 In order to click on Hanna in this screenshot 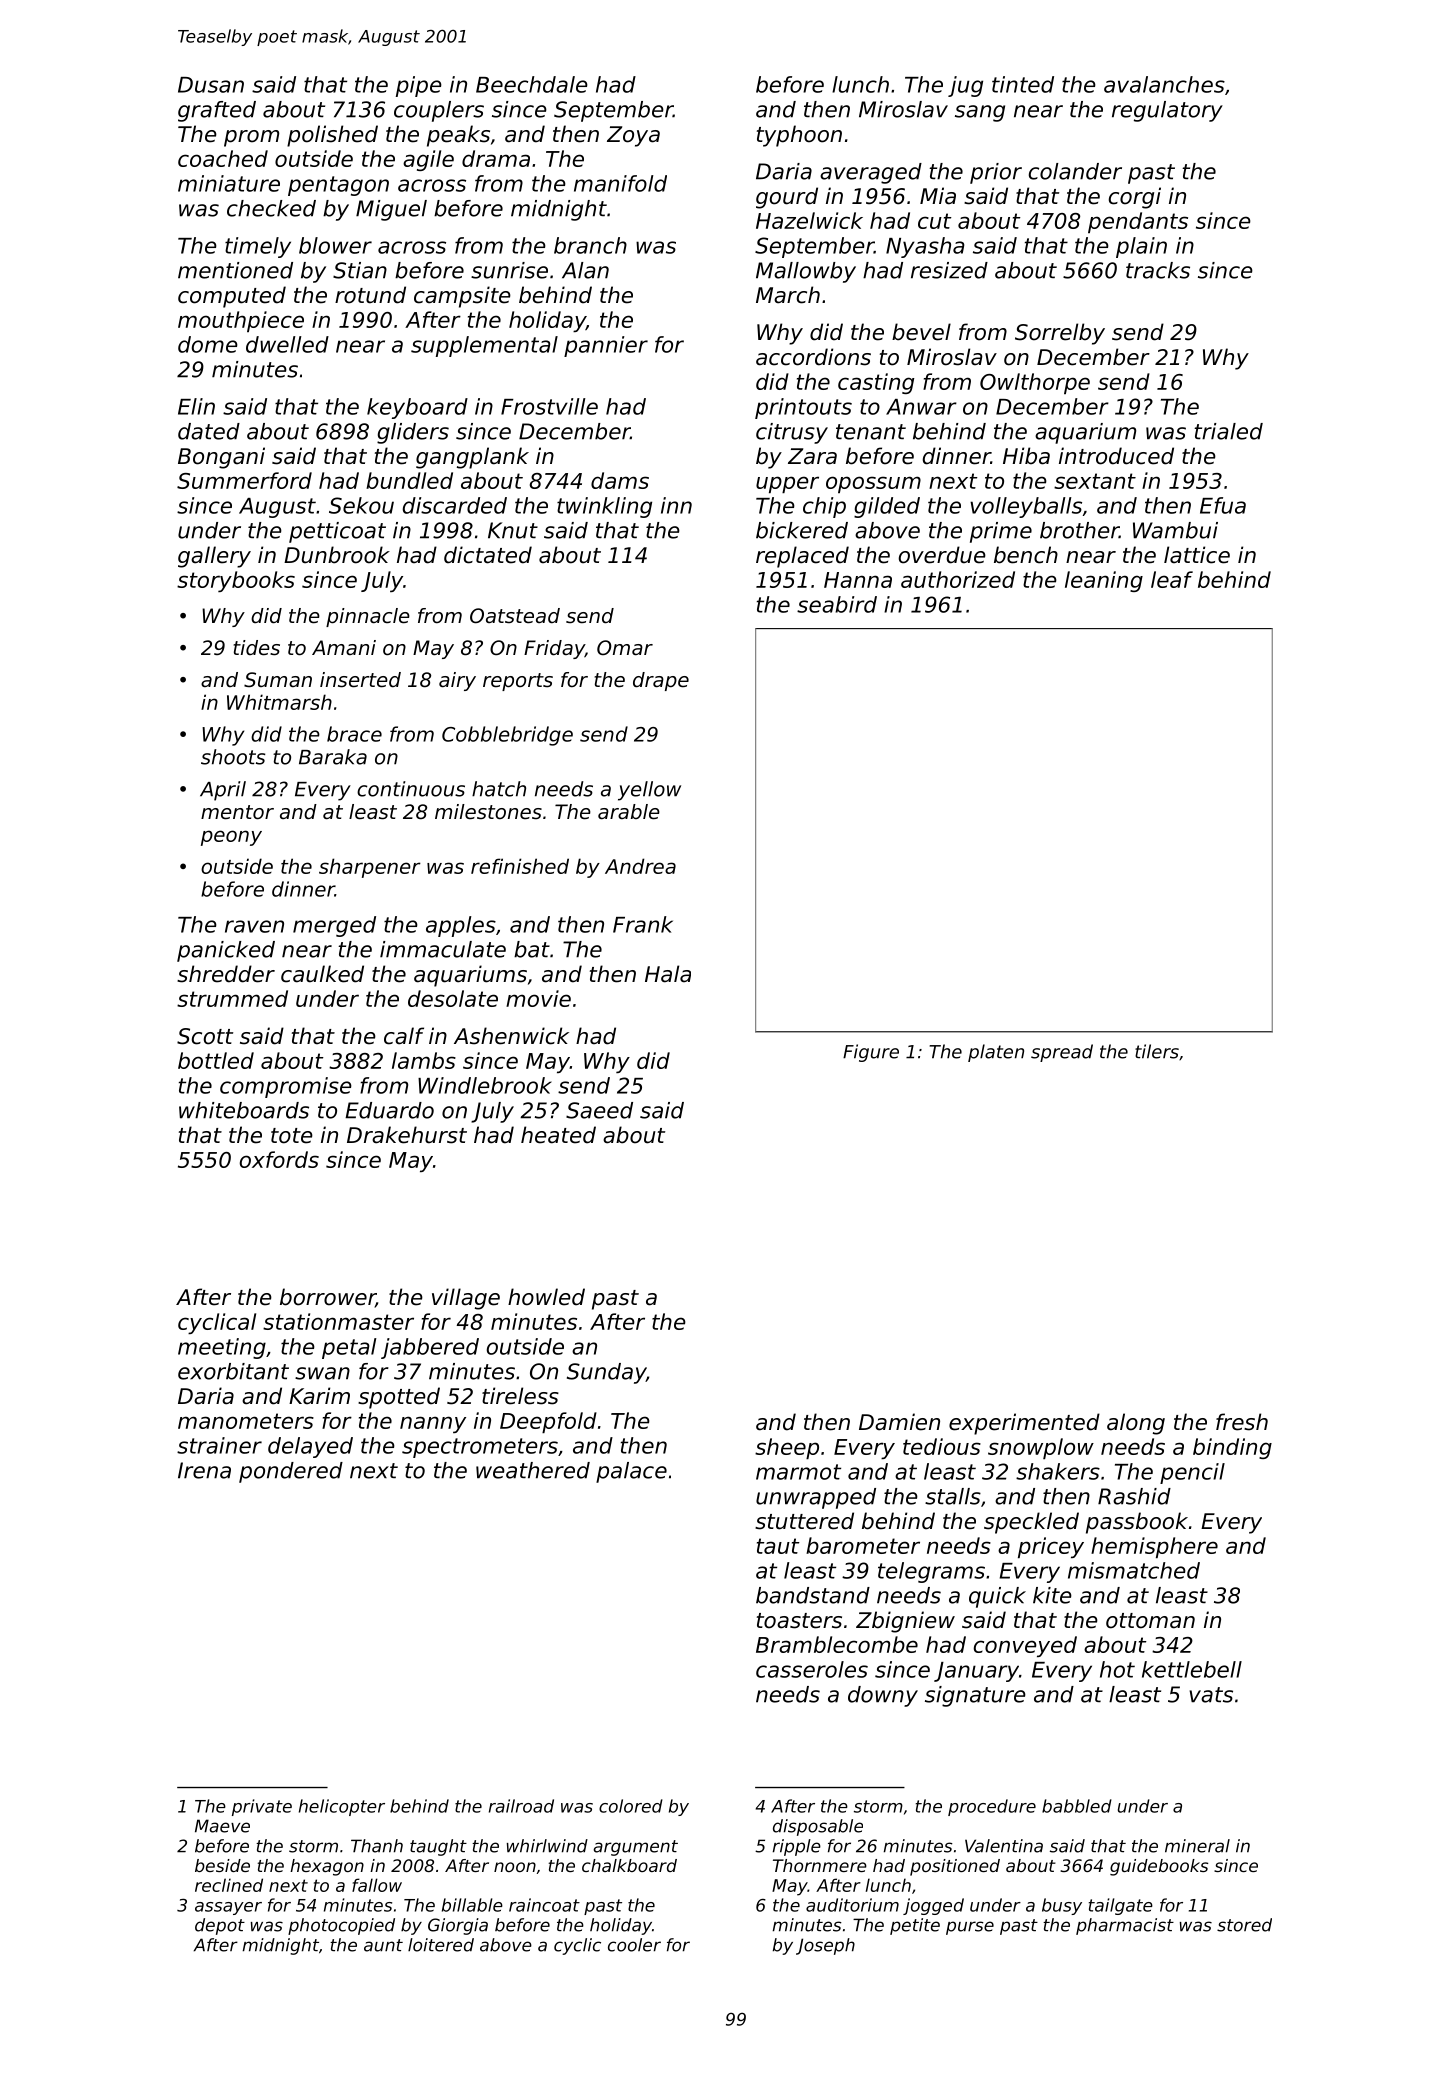, I will do `click(858, 580)`.
